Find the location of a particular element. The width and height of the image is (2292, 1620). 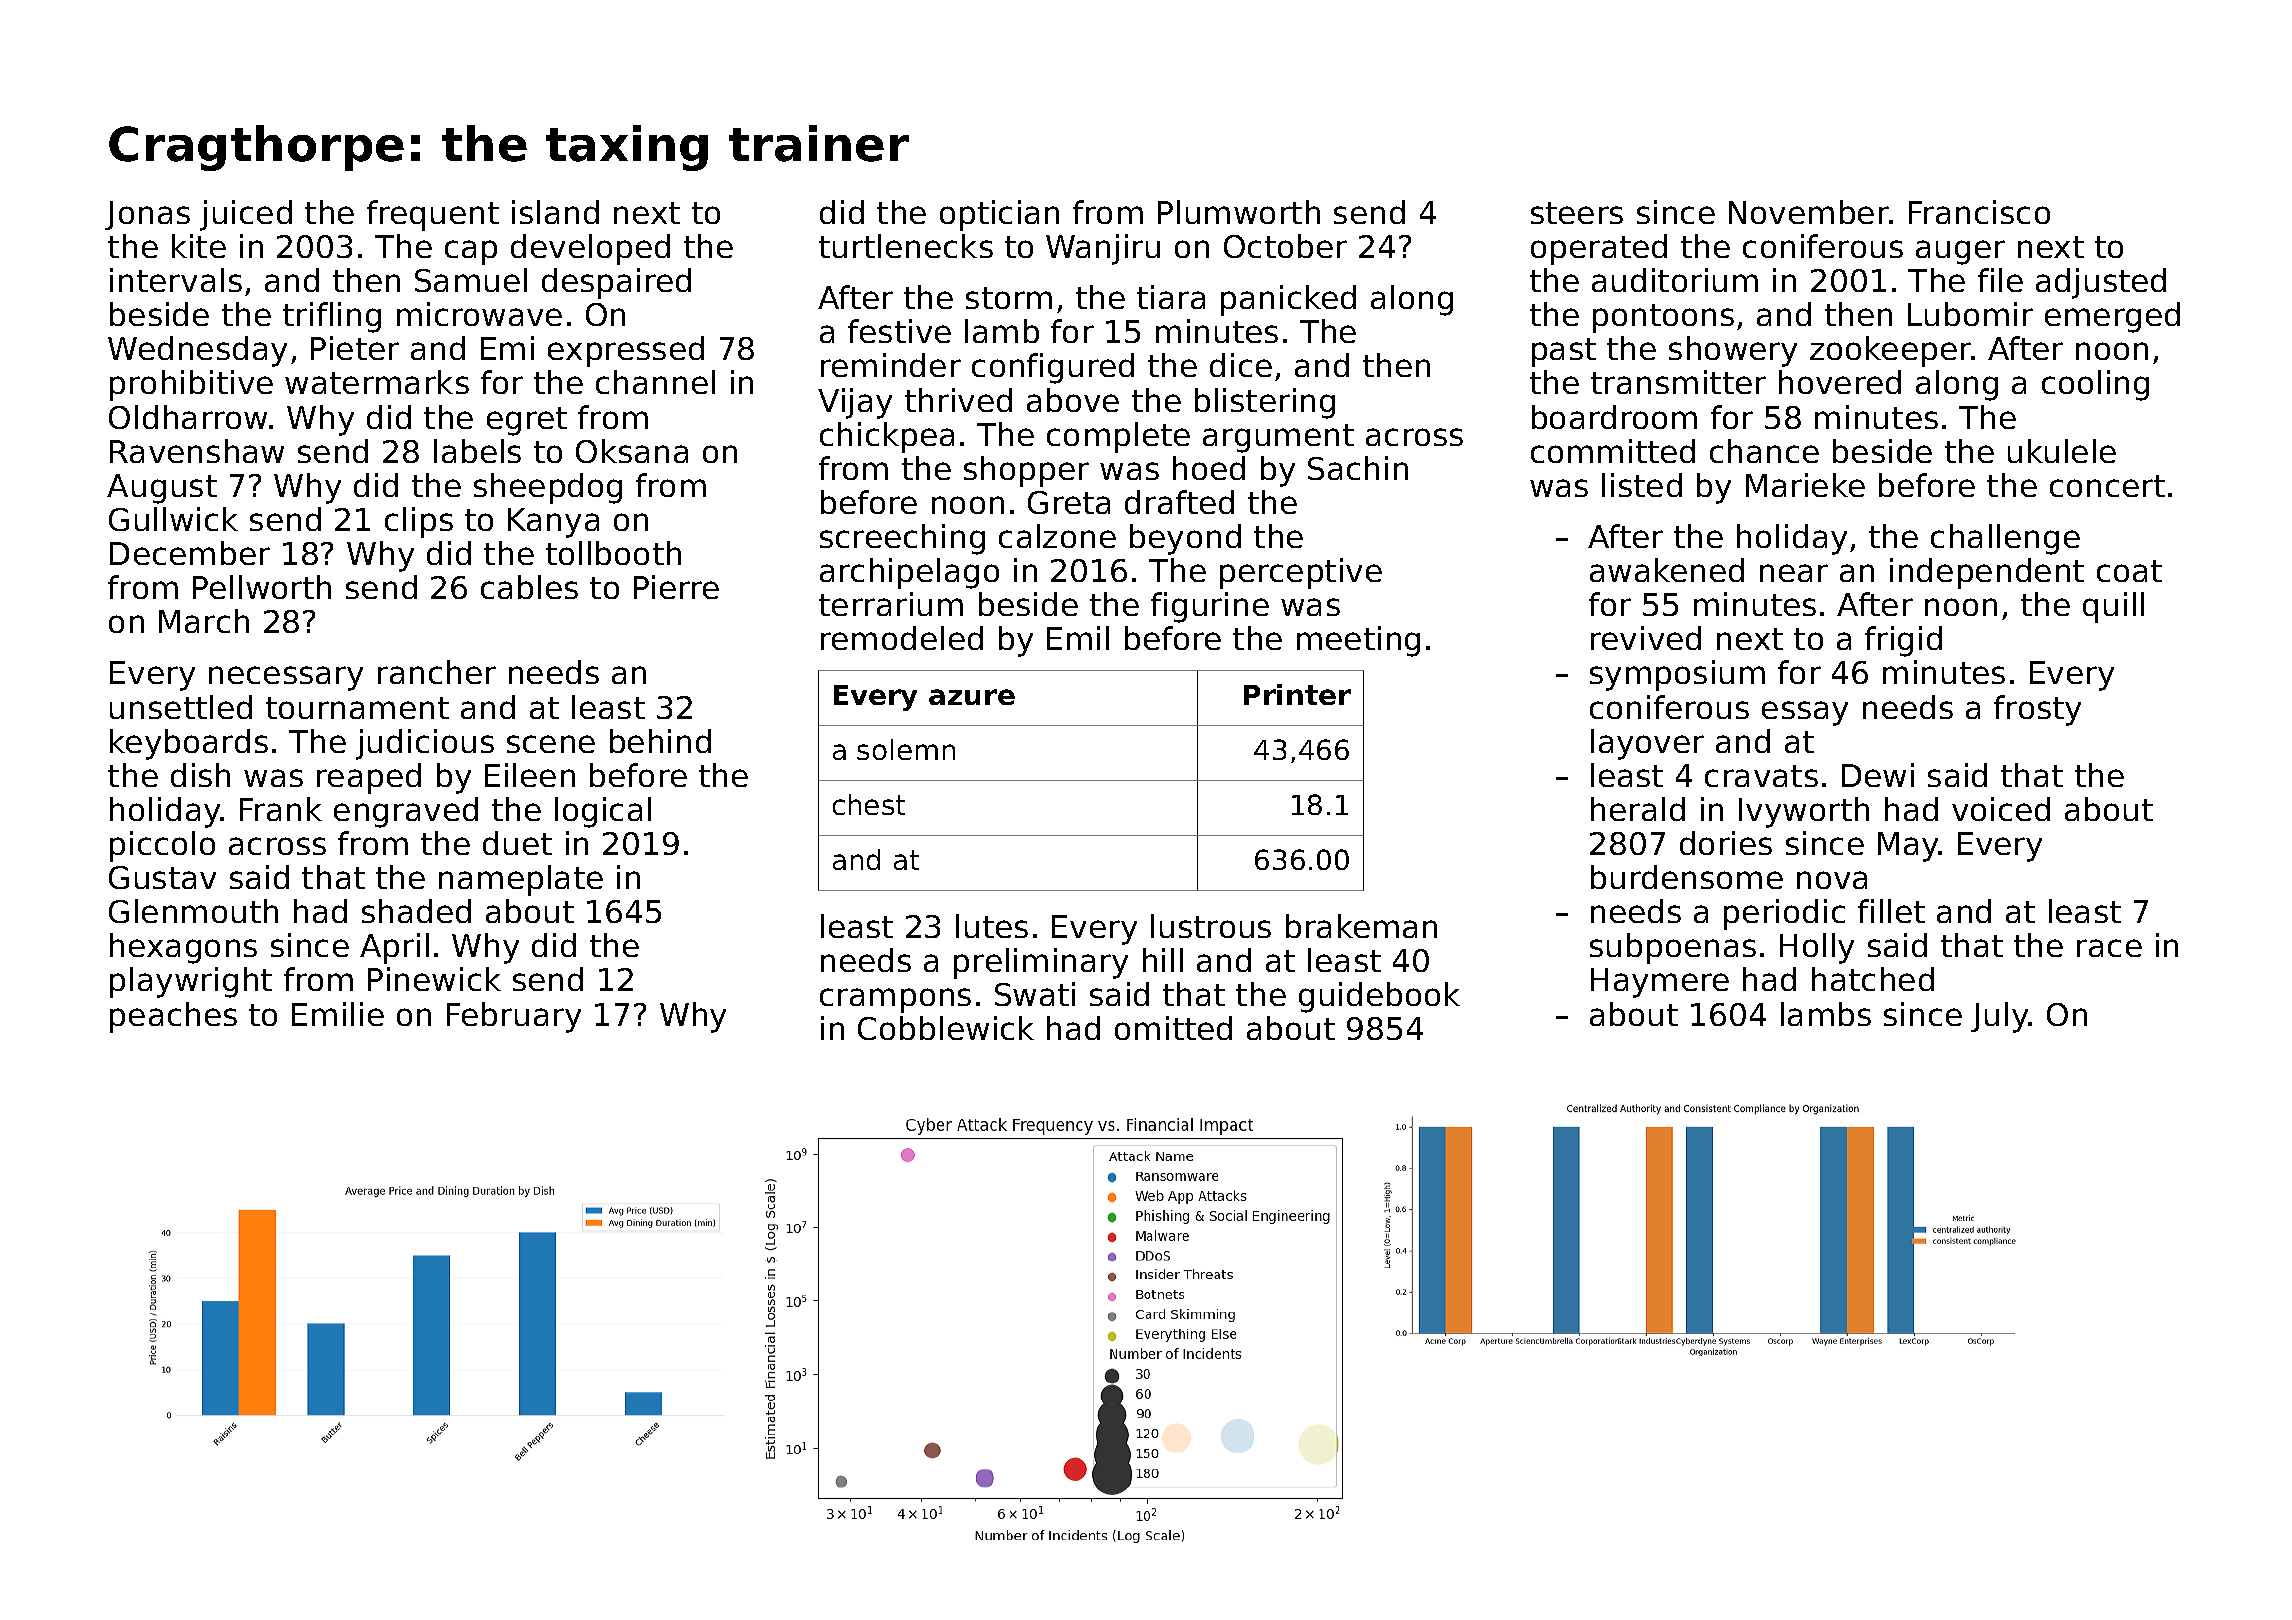

behind is located at coordinates (660, 741).
